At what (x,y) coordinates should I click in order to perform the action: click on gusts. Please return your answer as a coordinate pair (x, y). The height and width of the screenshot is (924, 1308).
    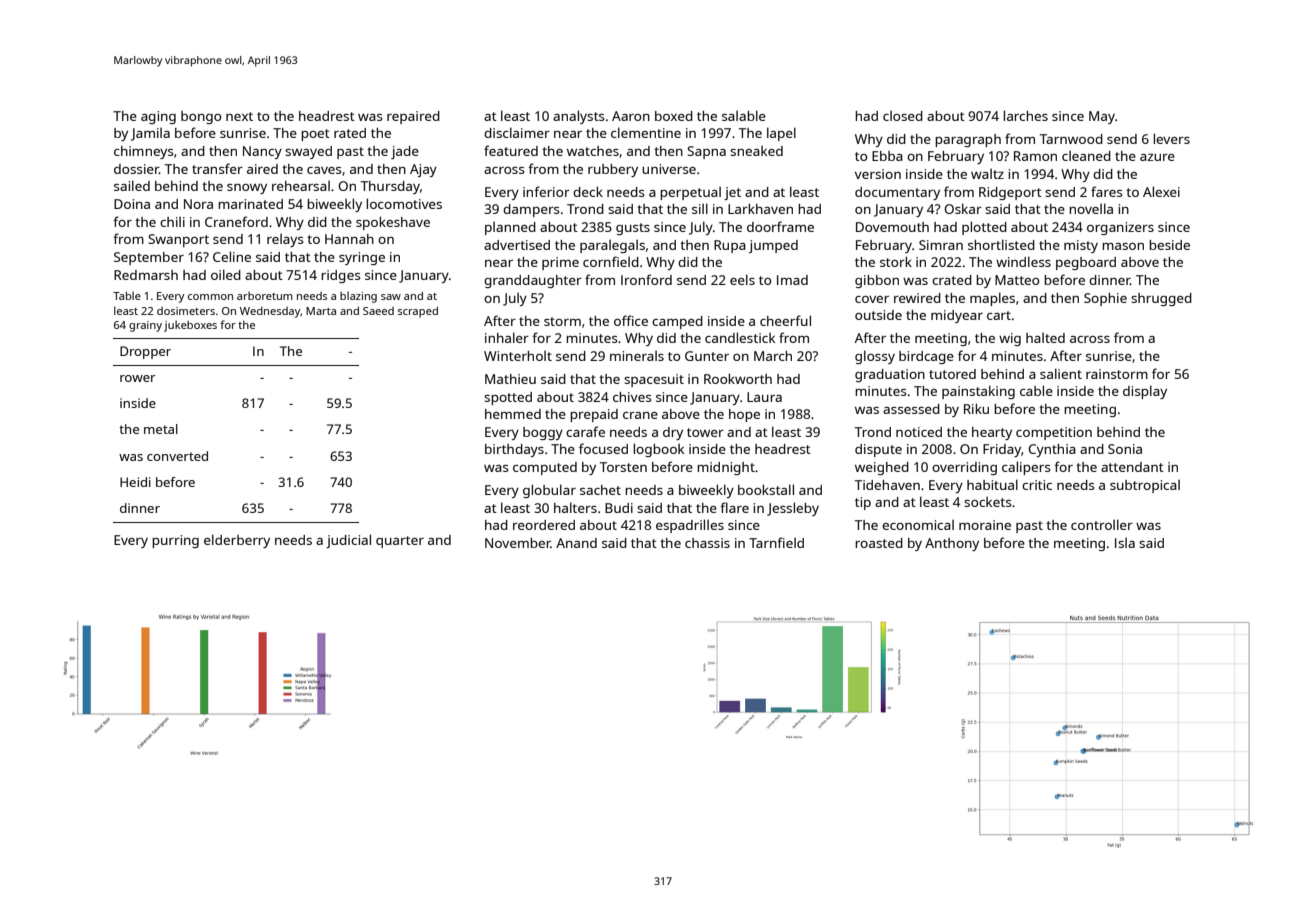
    Looking at the image, I should click on (633, 229).
